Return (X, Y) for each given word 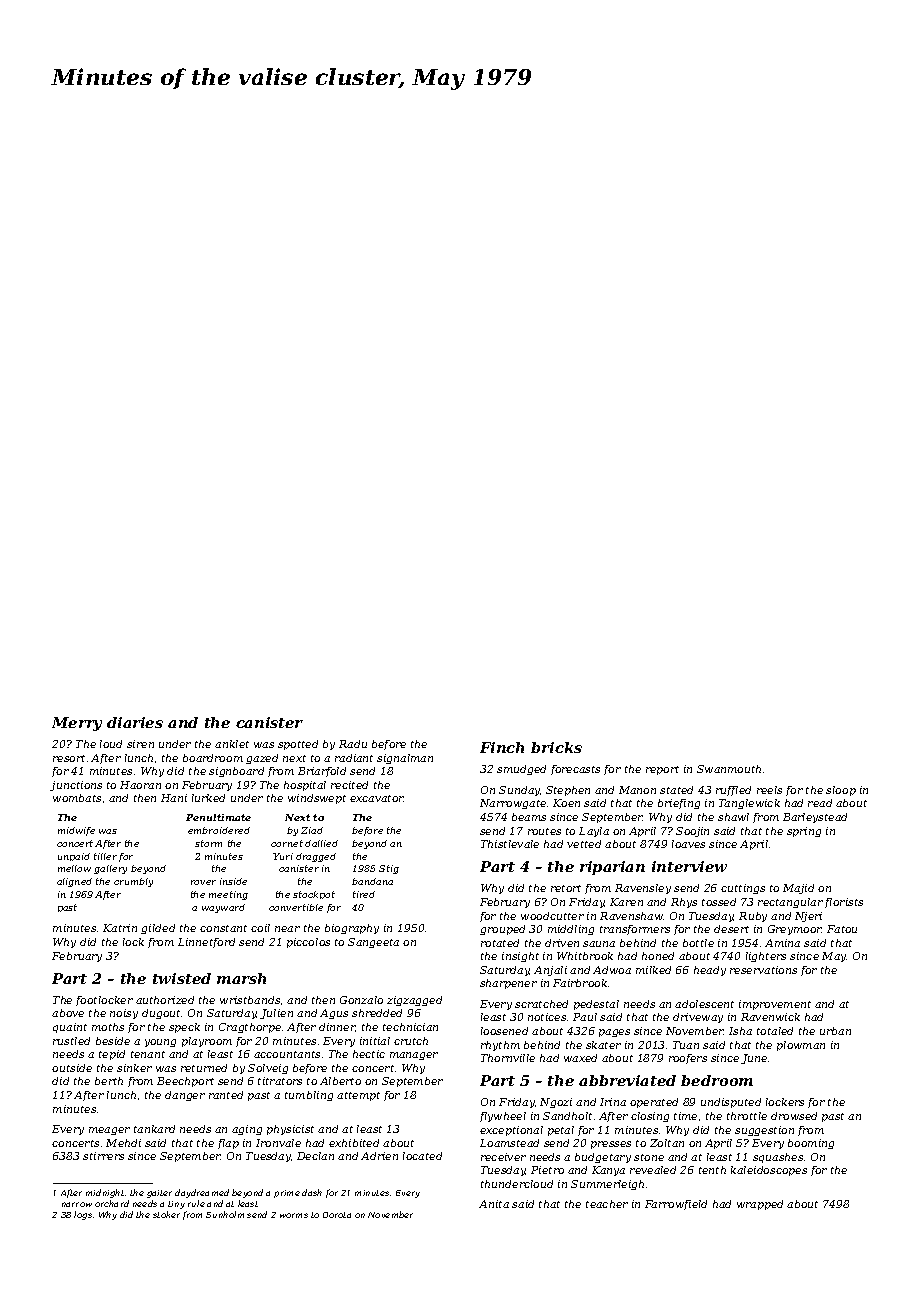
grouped (502, 930)
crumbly (133, 882)
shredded (377, 1013)
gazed (262, 759)
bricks (556, 747)
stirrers (103, 1156)
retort (566, 888)
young (160, 1043)
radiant (354, 758)
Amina (782, 943)
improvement (775, 1005)
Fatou (842, 929)
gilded (158, 929)
